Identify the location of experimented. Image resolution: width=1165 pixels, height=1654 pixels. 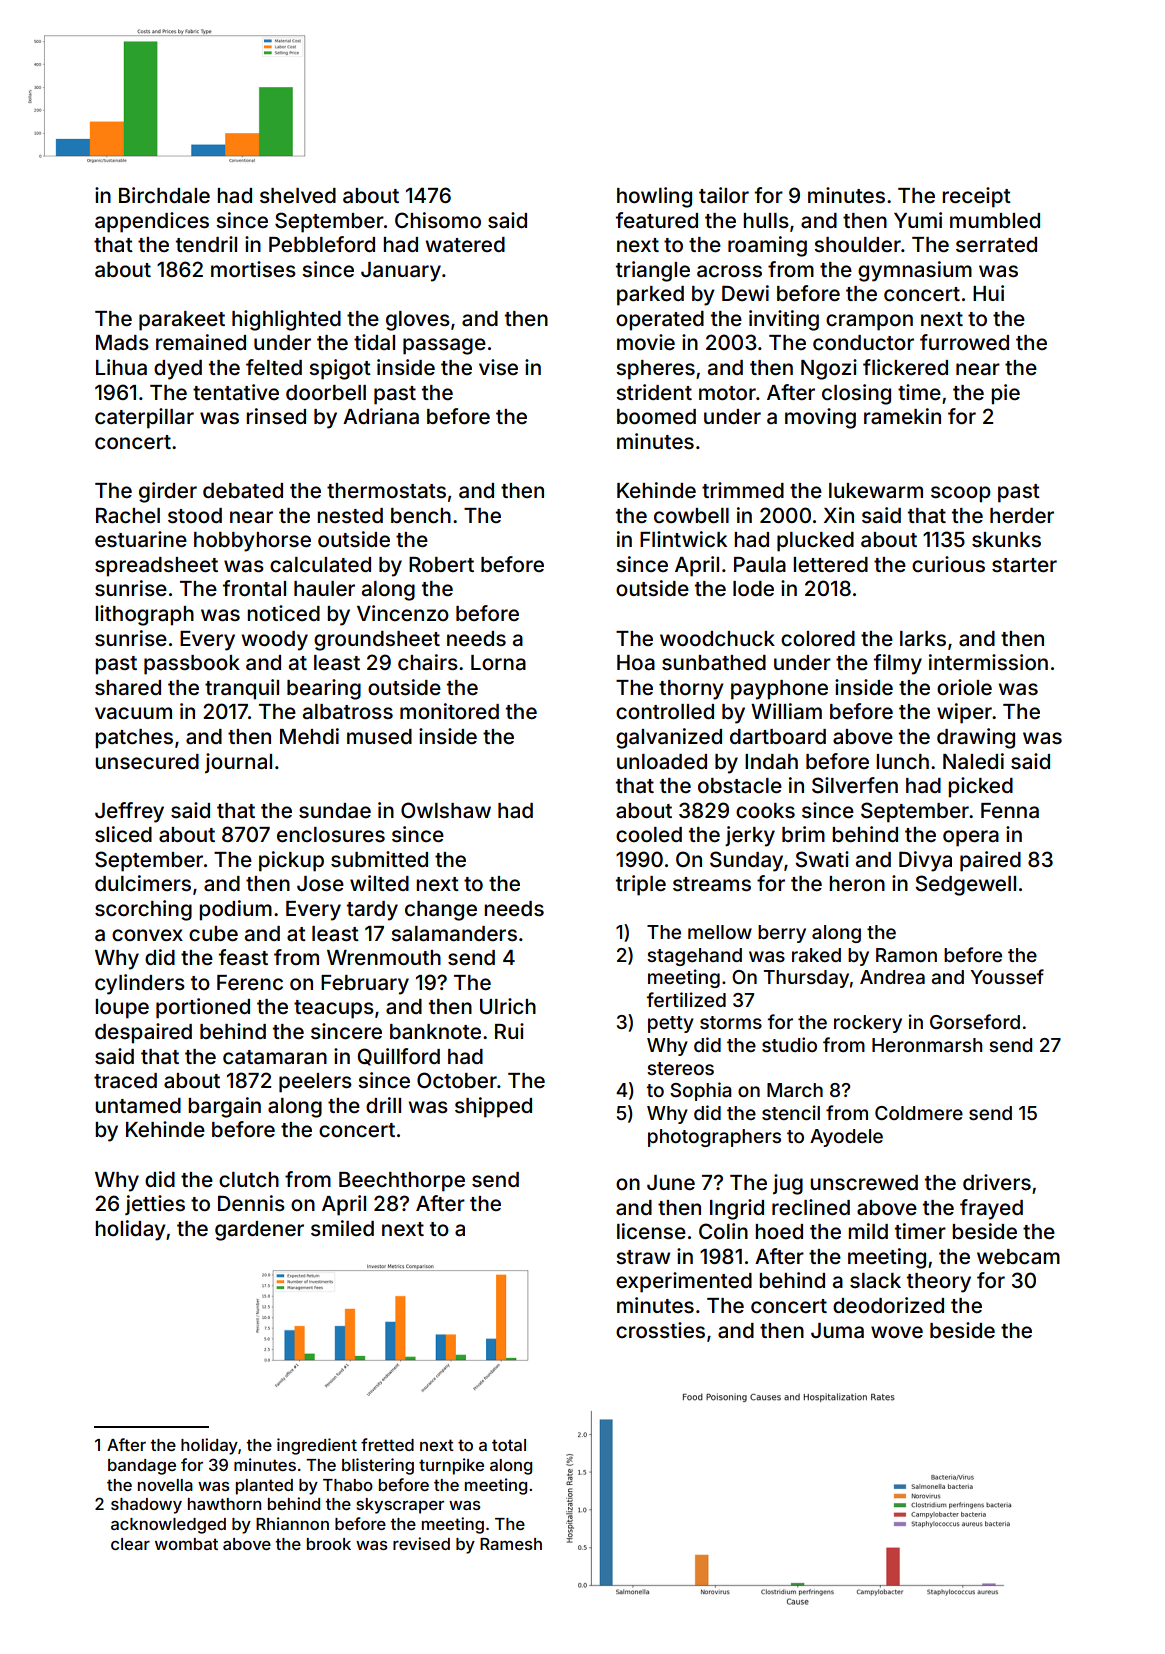
(684, 1282).
